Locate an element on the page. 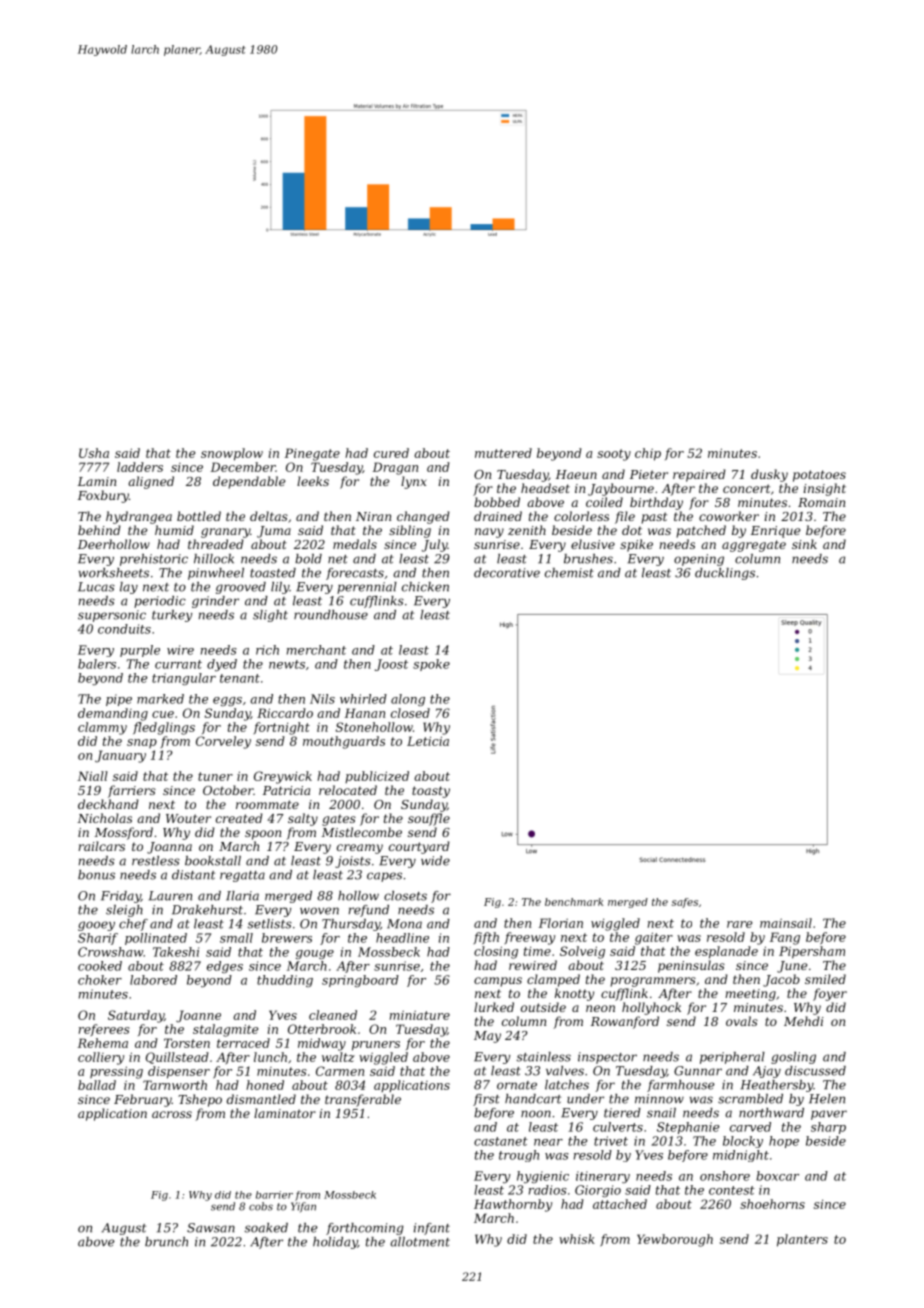  attached is located at coordinates (620, 1204).
